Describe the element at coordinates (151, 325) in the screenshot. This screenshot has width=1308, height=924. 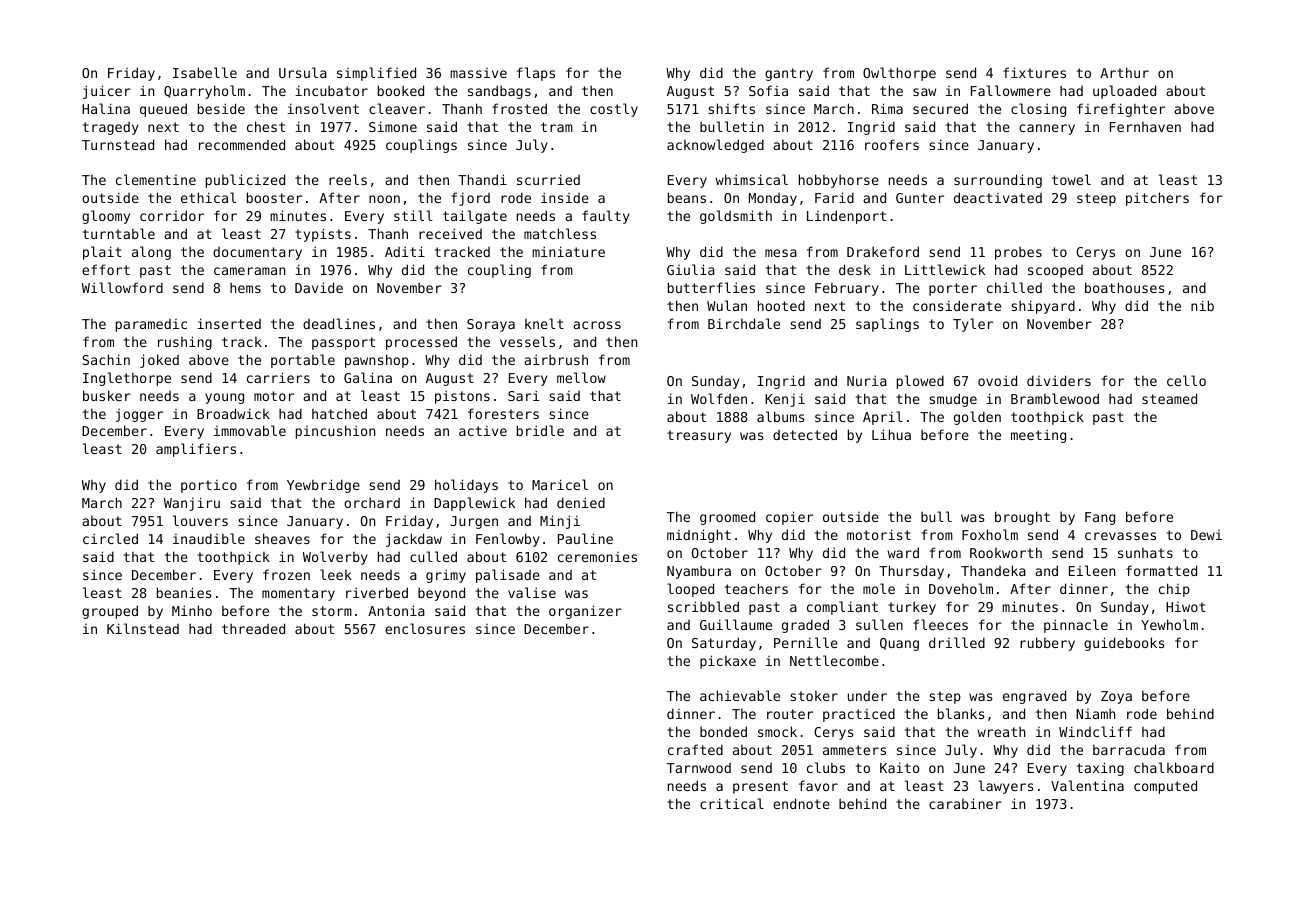
I see `paramedic` at that location.
